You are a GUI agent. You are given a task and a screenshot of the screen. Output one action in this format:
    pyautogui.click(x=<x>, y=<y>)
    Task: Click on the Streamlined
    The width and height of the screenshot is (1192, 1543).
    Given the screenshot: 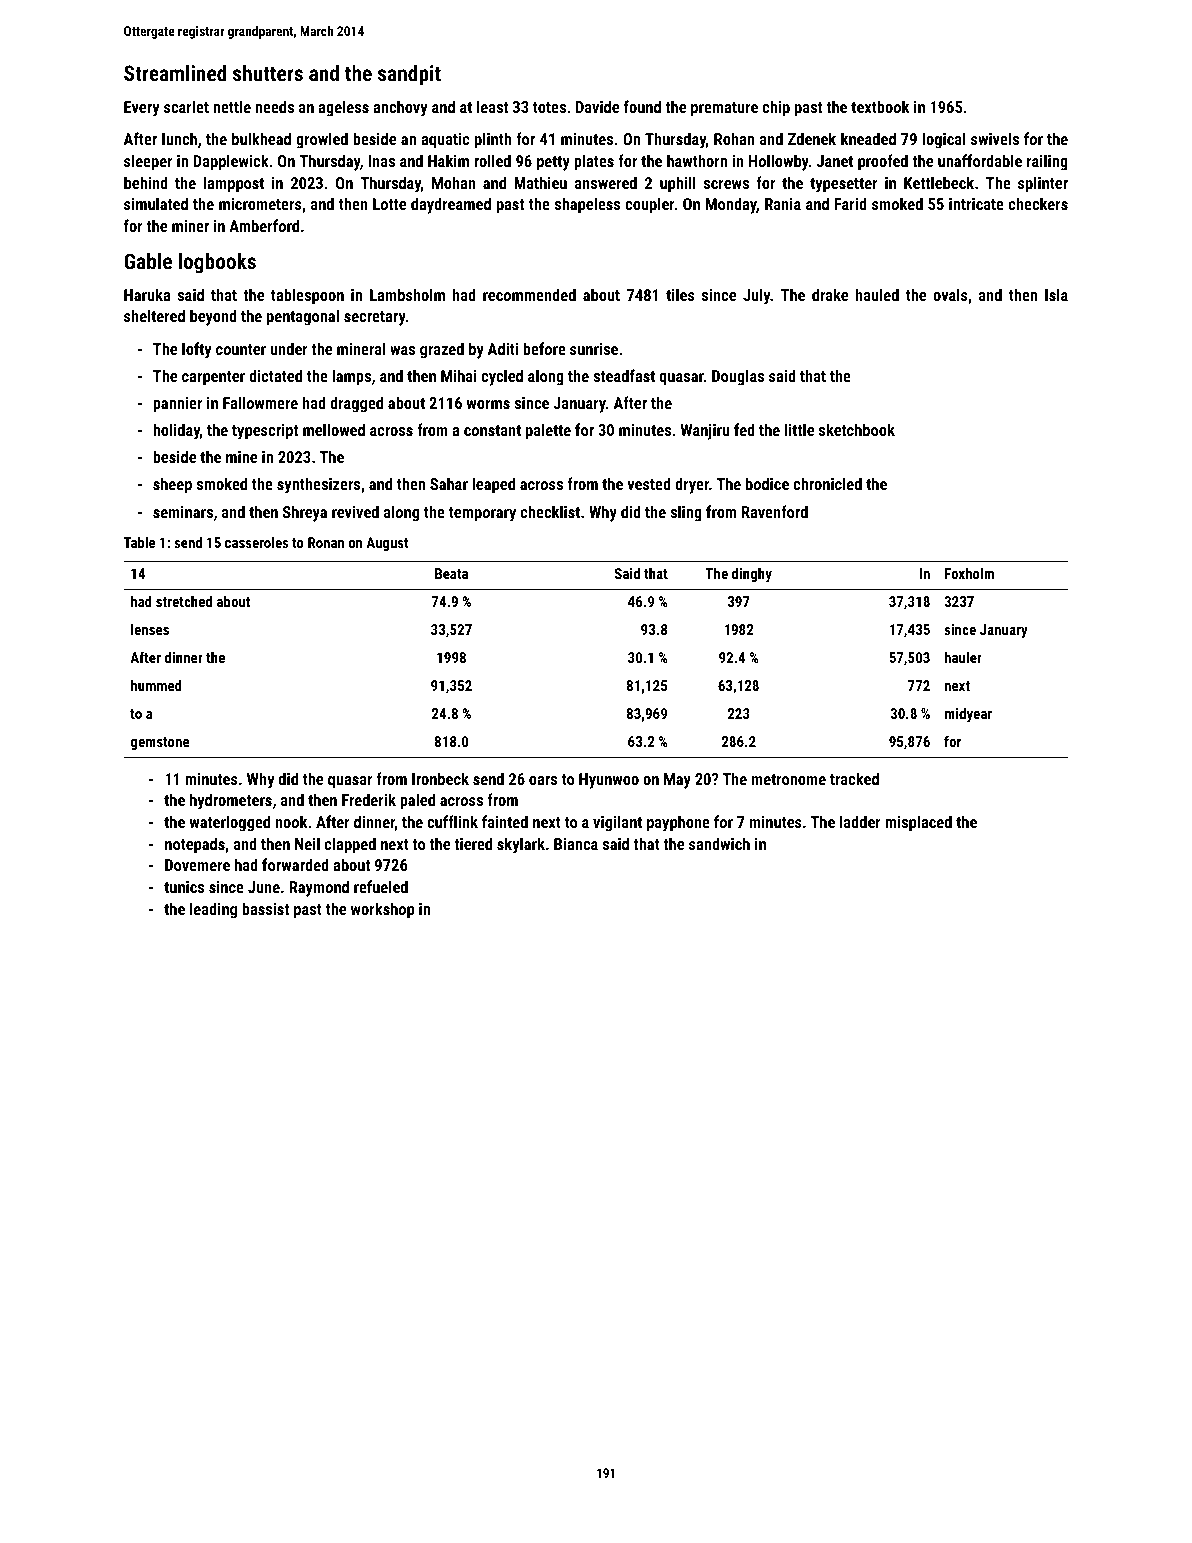 What is the action you would take?
    pyautogui.click(x=175, y=73)
